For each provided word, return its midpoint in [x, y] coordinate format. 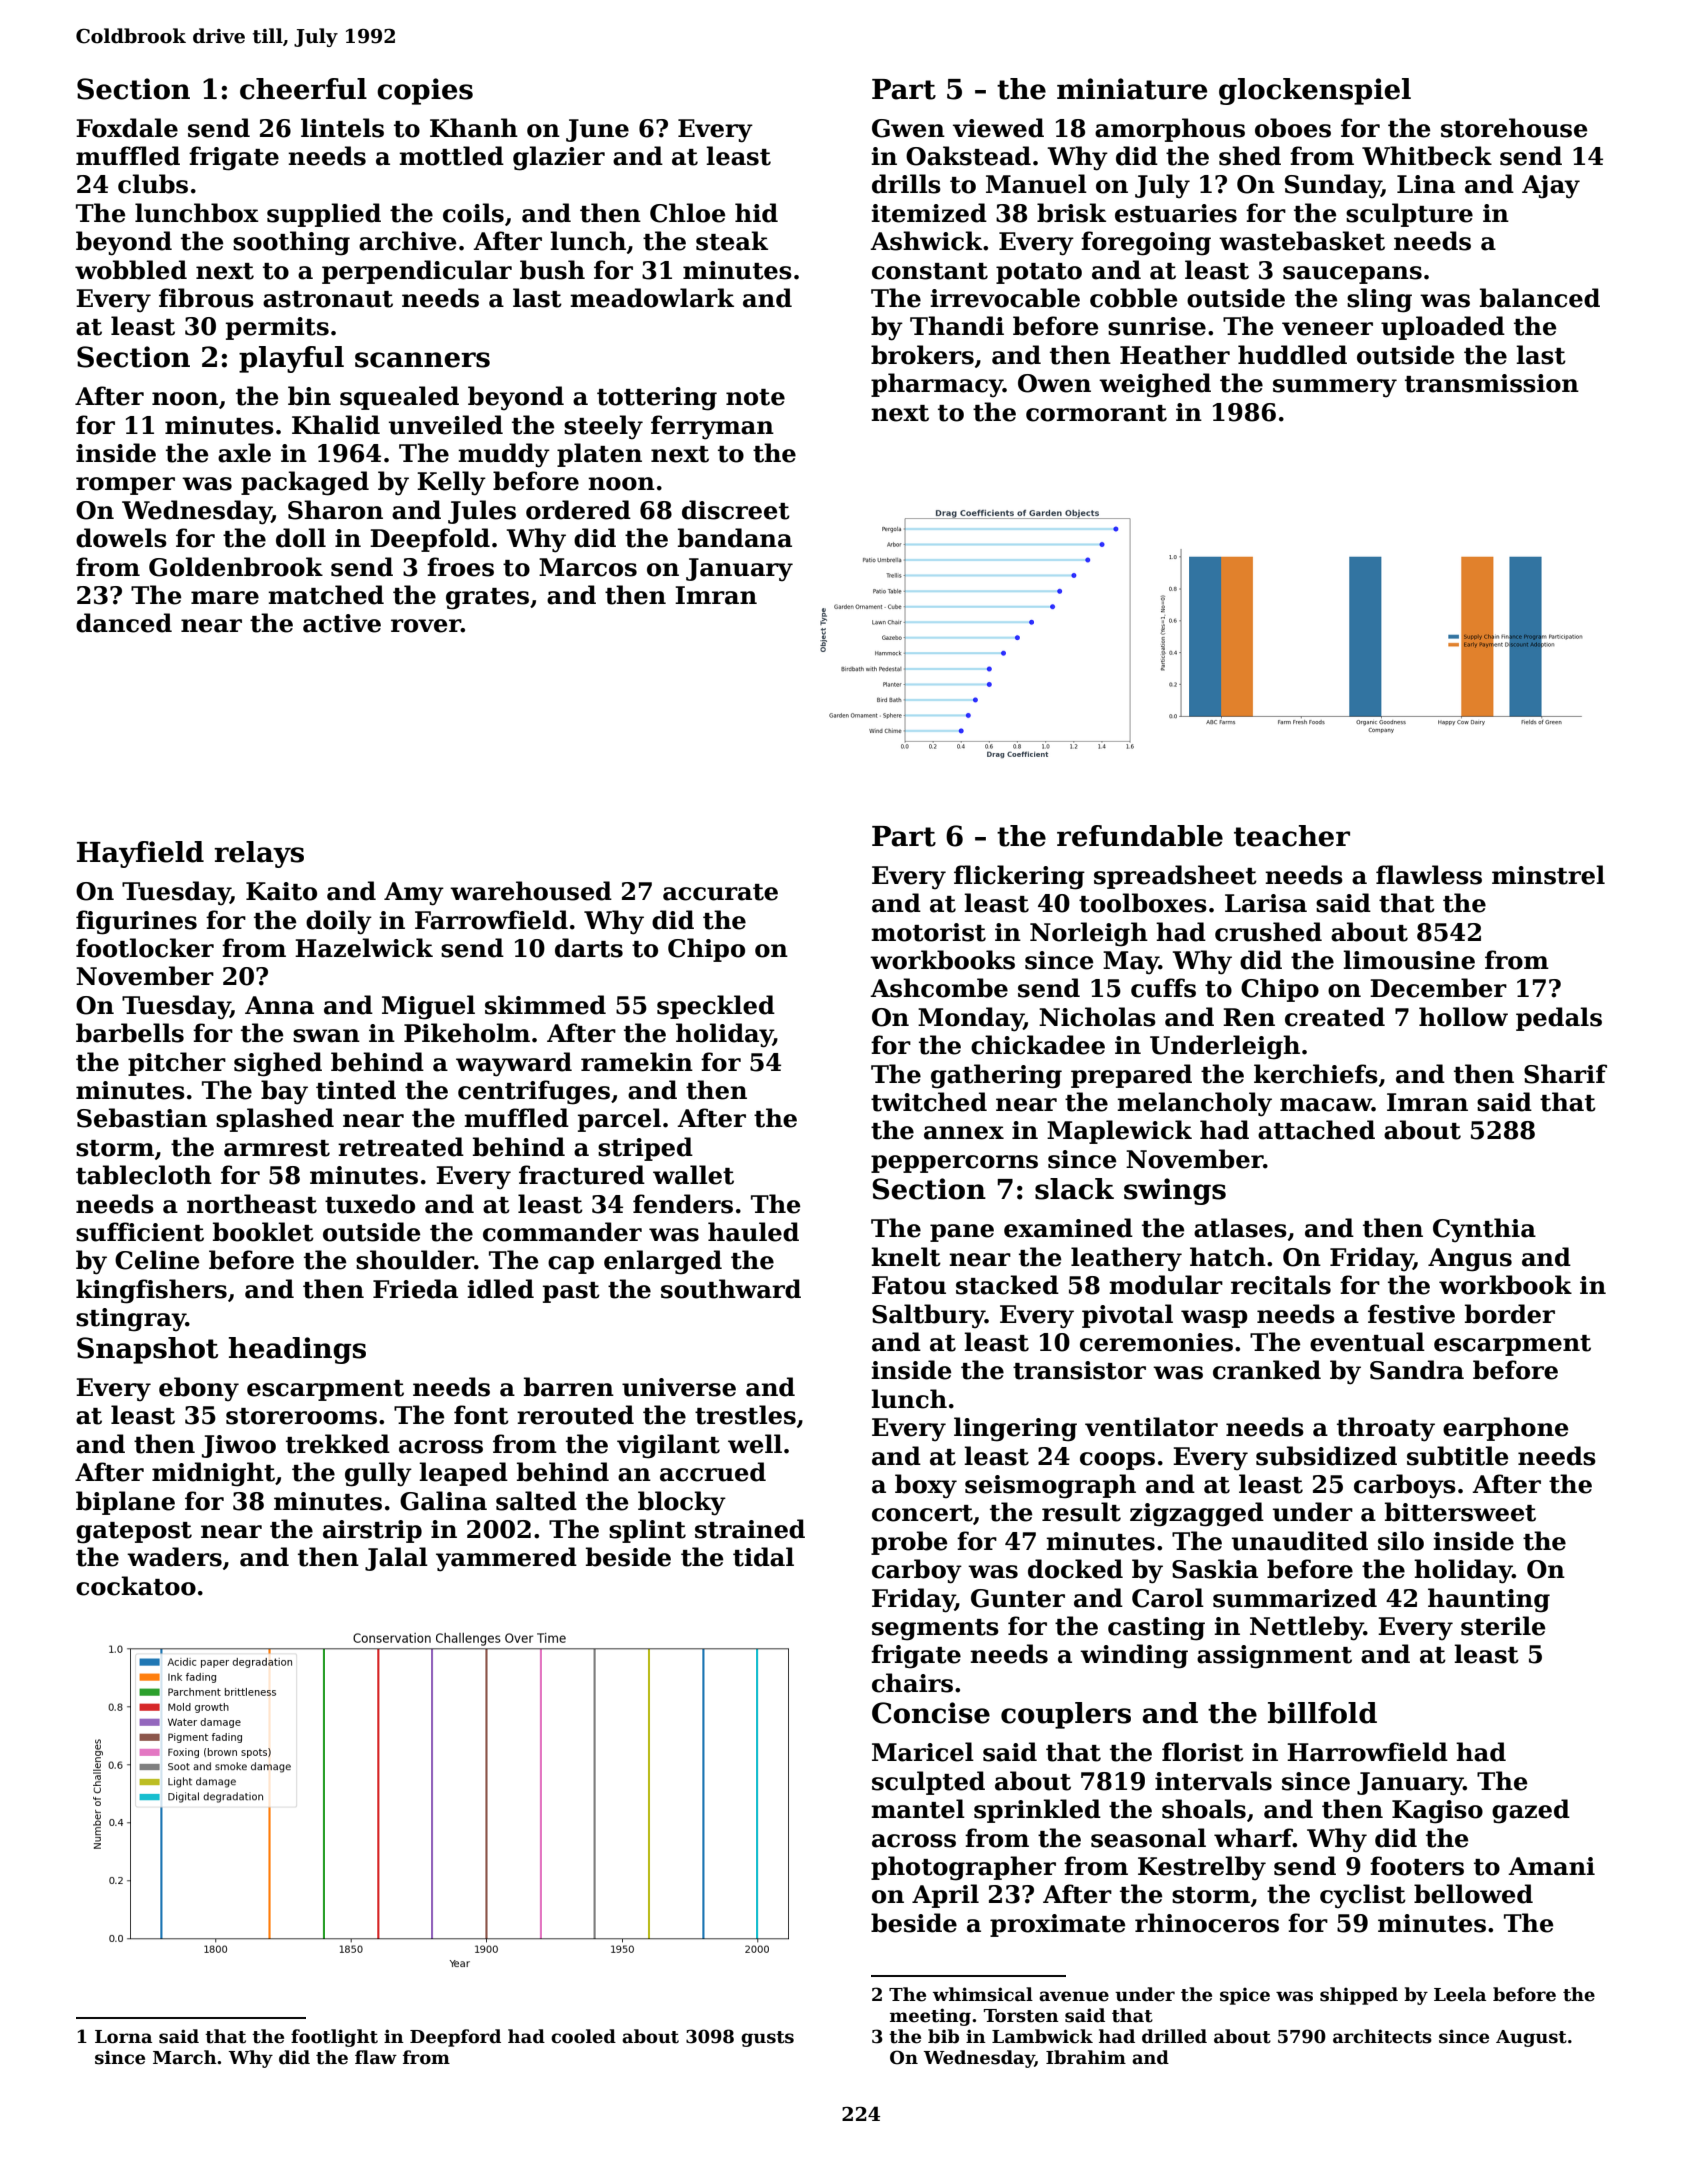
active [342, 623]
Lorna [123, 2037]
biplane [125, 1503]
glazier [559, 158]
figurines [136, 922]
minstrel [1548, 875]
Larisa [1266, 903]
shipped [1359, 1996]
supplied [324, 215]
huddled [1292, 355]
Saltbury [928, 1316]
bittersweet [1460, 1512]
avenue [1074, 1996]
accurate [720, 892]
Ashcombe [939, 988]
